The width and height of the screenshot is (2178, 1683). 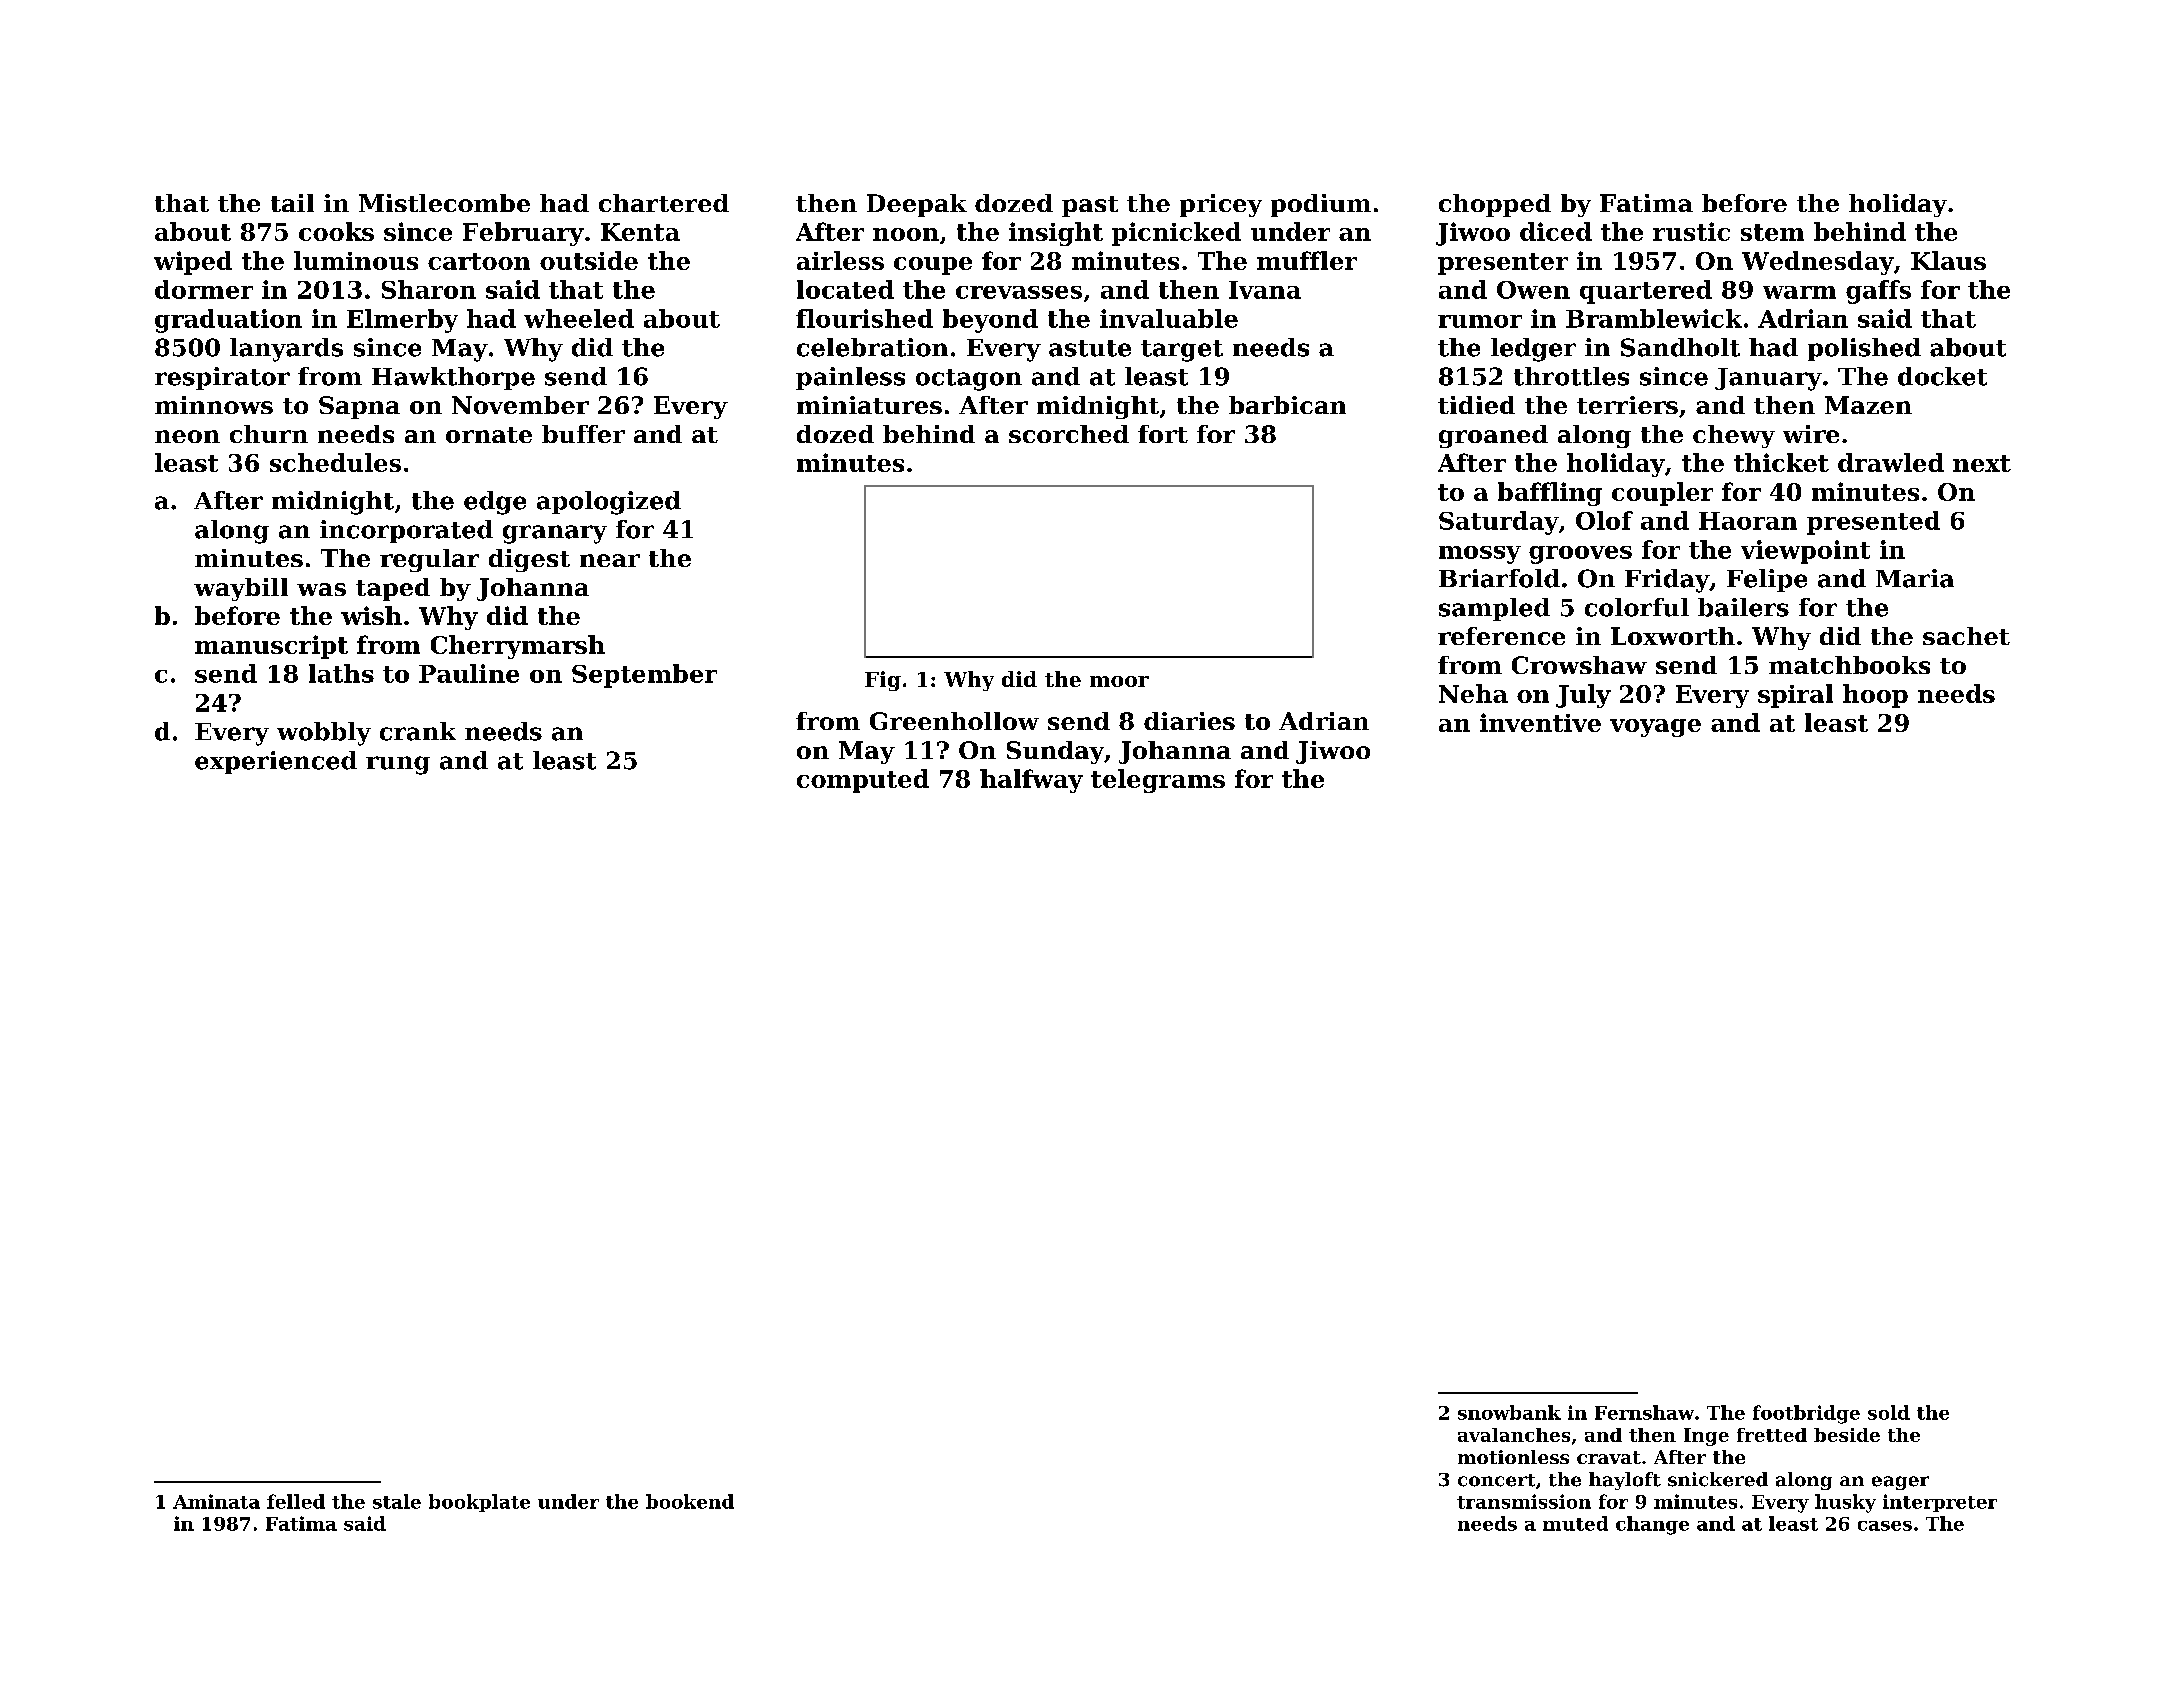 I want to click on cases, so click(x=1885, y=1526).
